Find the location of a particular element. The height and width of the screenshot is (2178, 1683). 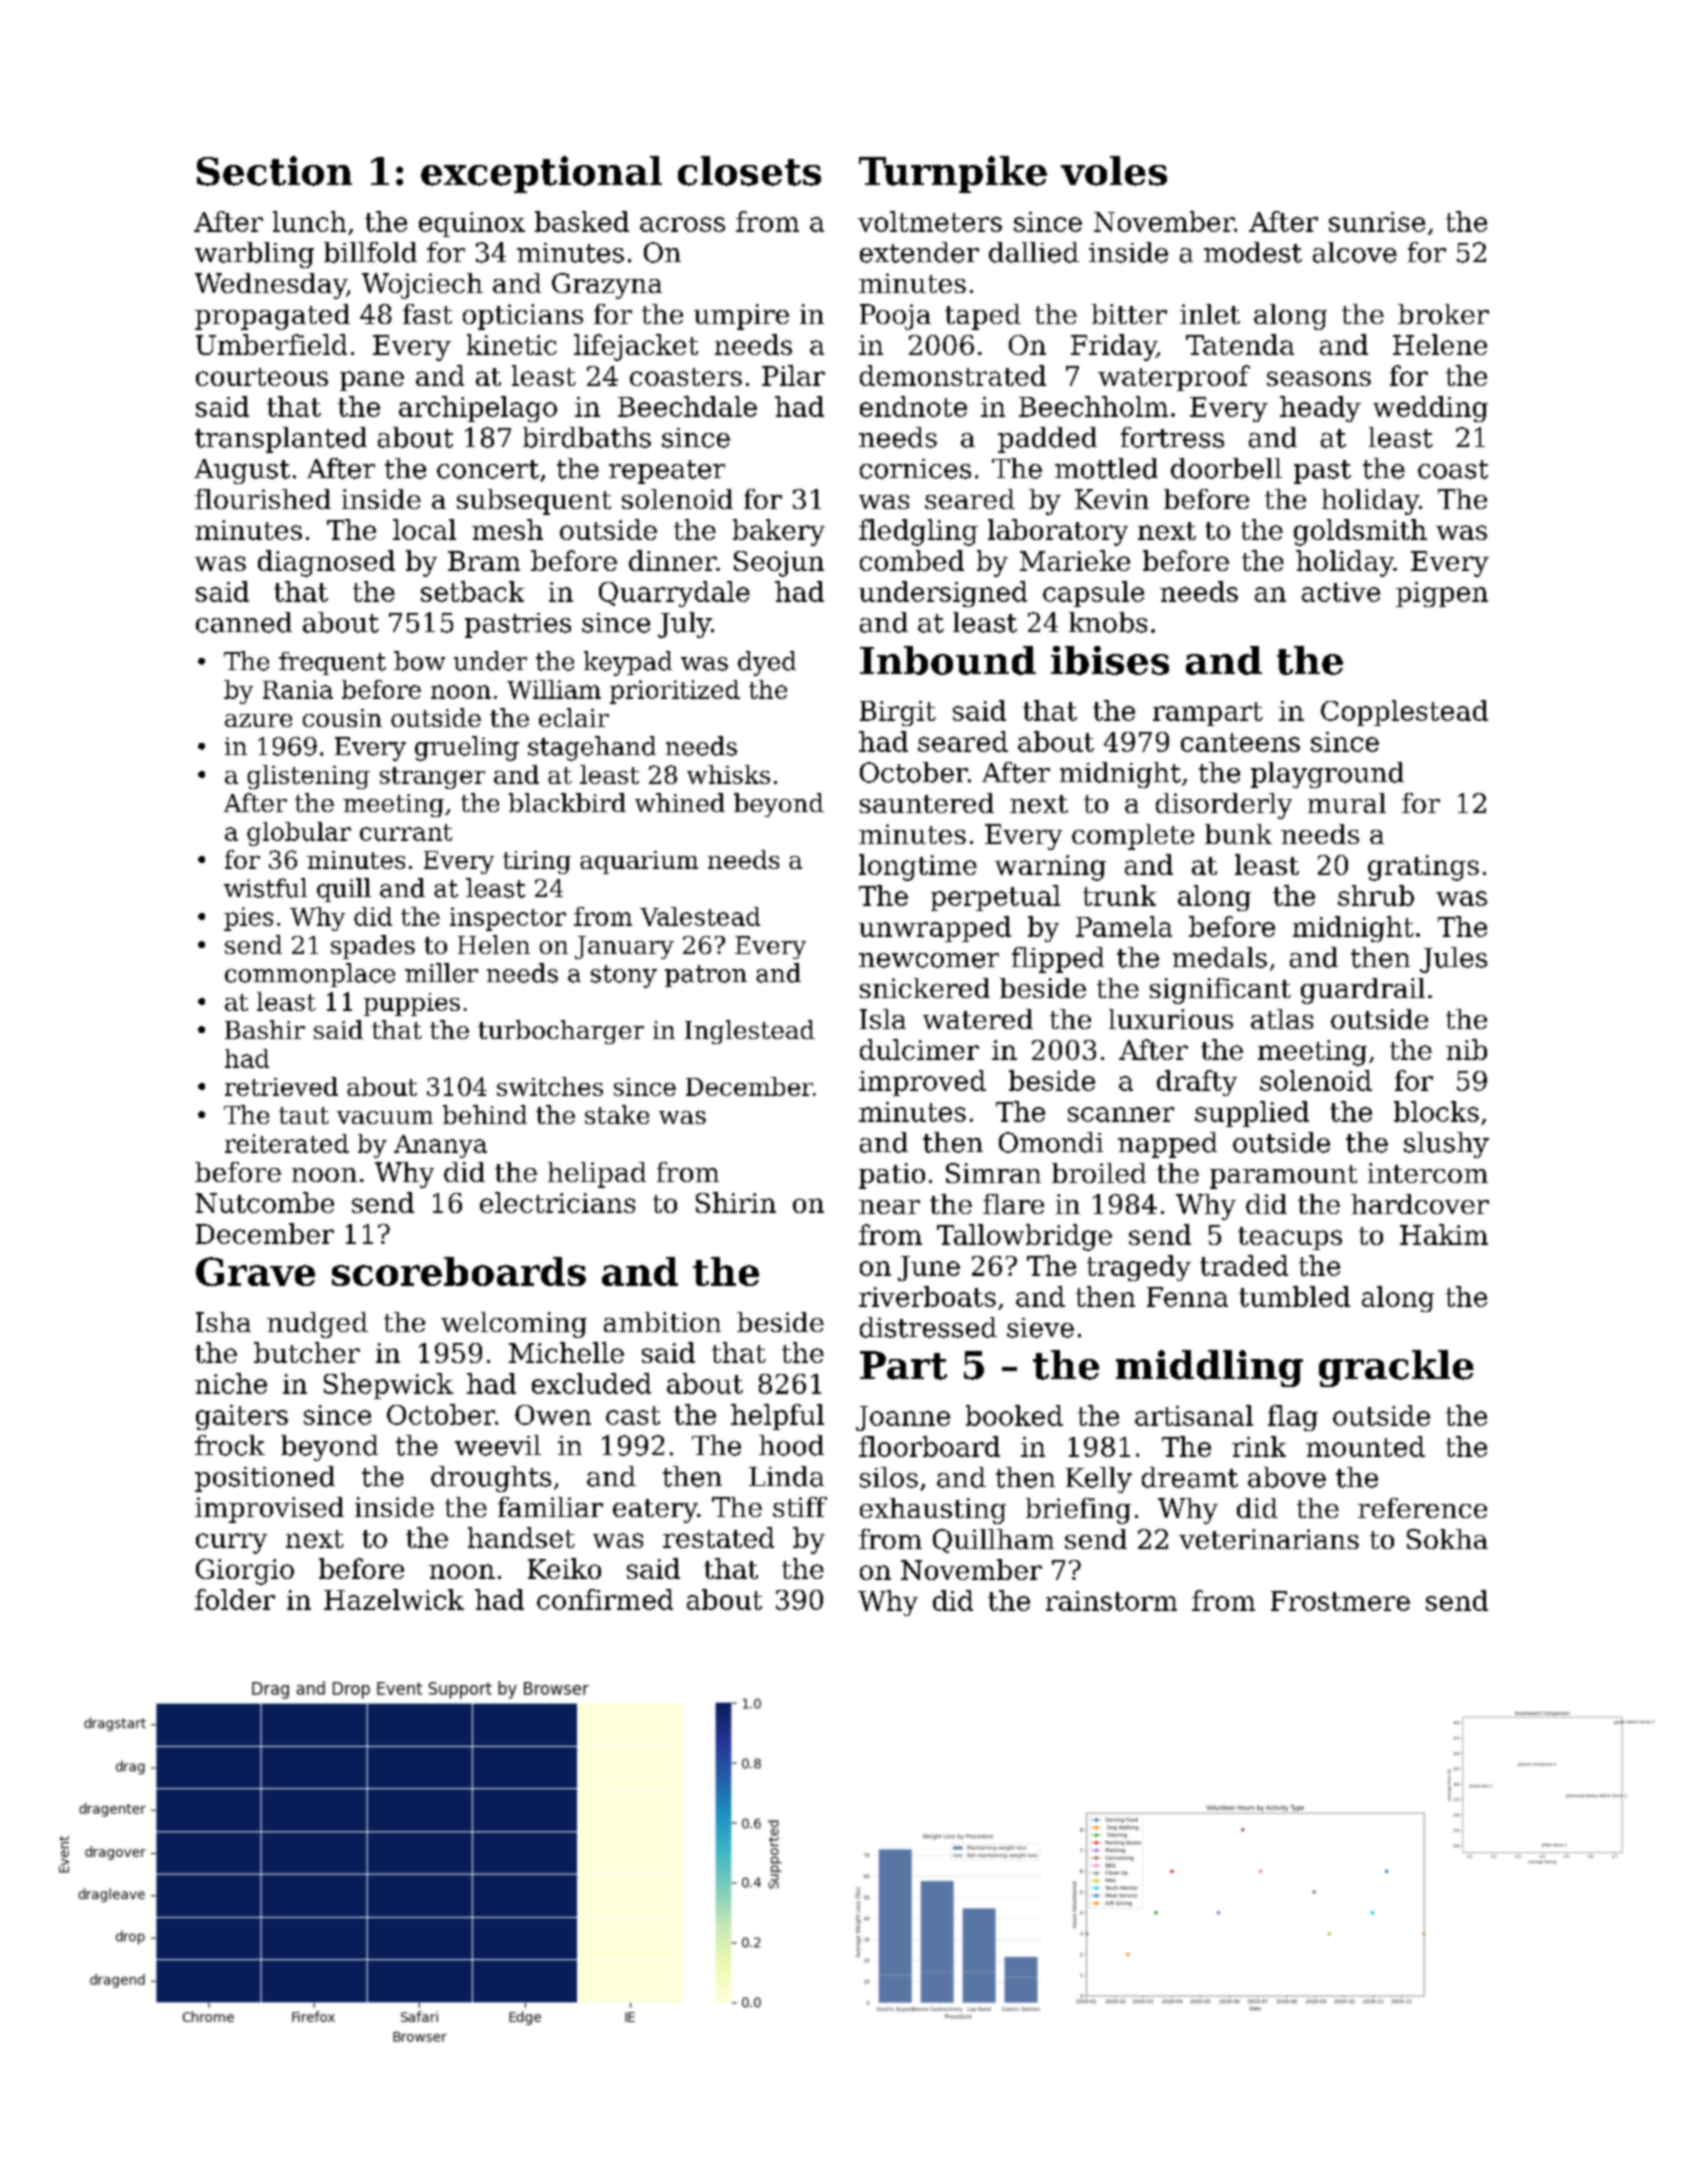

archipelago is located at coordinates (478, 409).
